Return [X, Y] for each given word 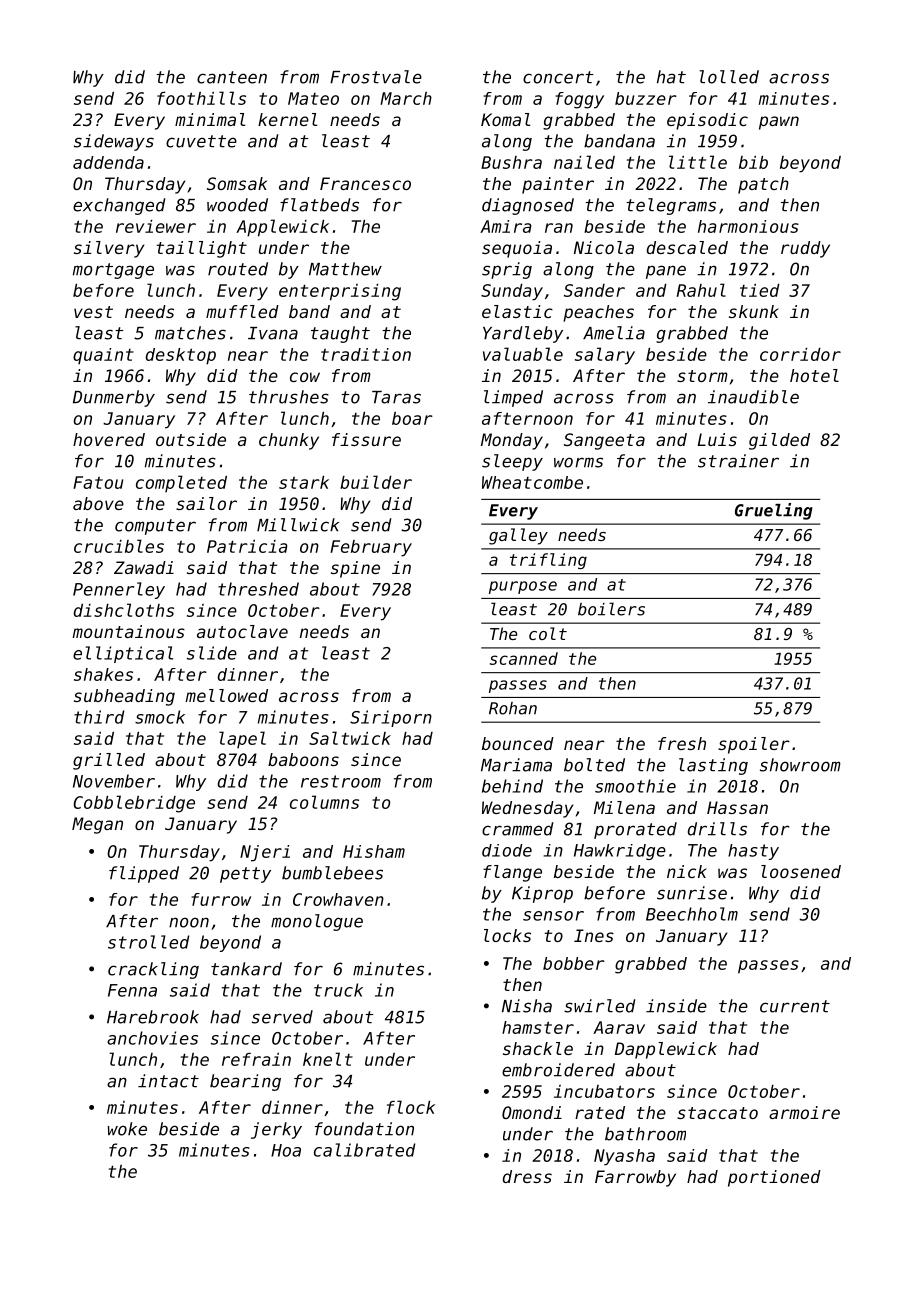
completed [181, 483]
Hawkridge [620, 852]
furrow [221, 899]
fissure [366, 439]
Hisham [374, 851]
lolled [729, 77]
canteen [232, 77]
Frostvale [376, 77]
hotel [814, 375]
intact [168, 1081]
